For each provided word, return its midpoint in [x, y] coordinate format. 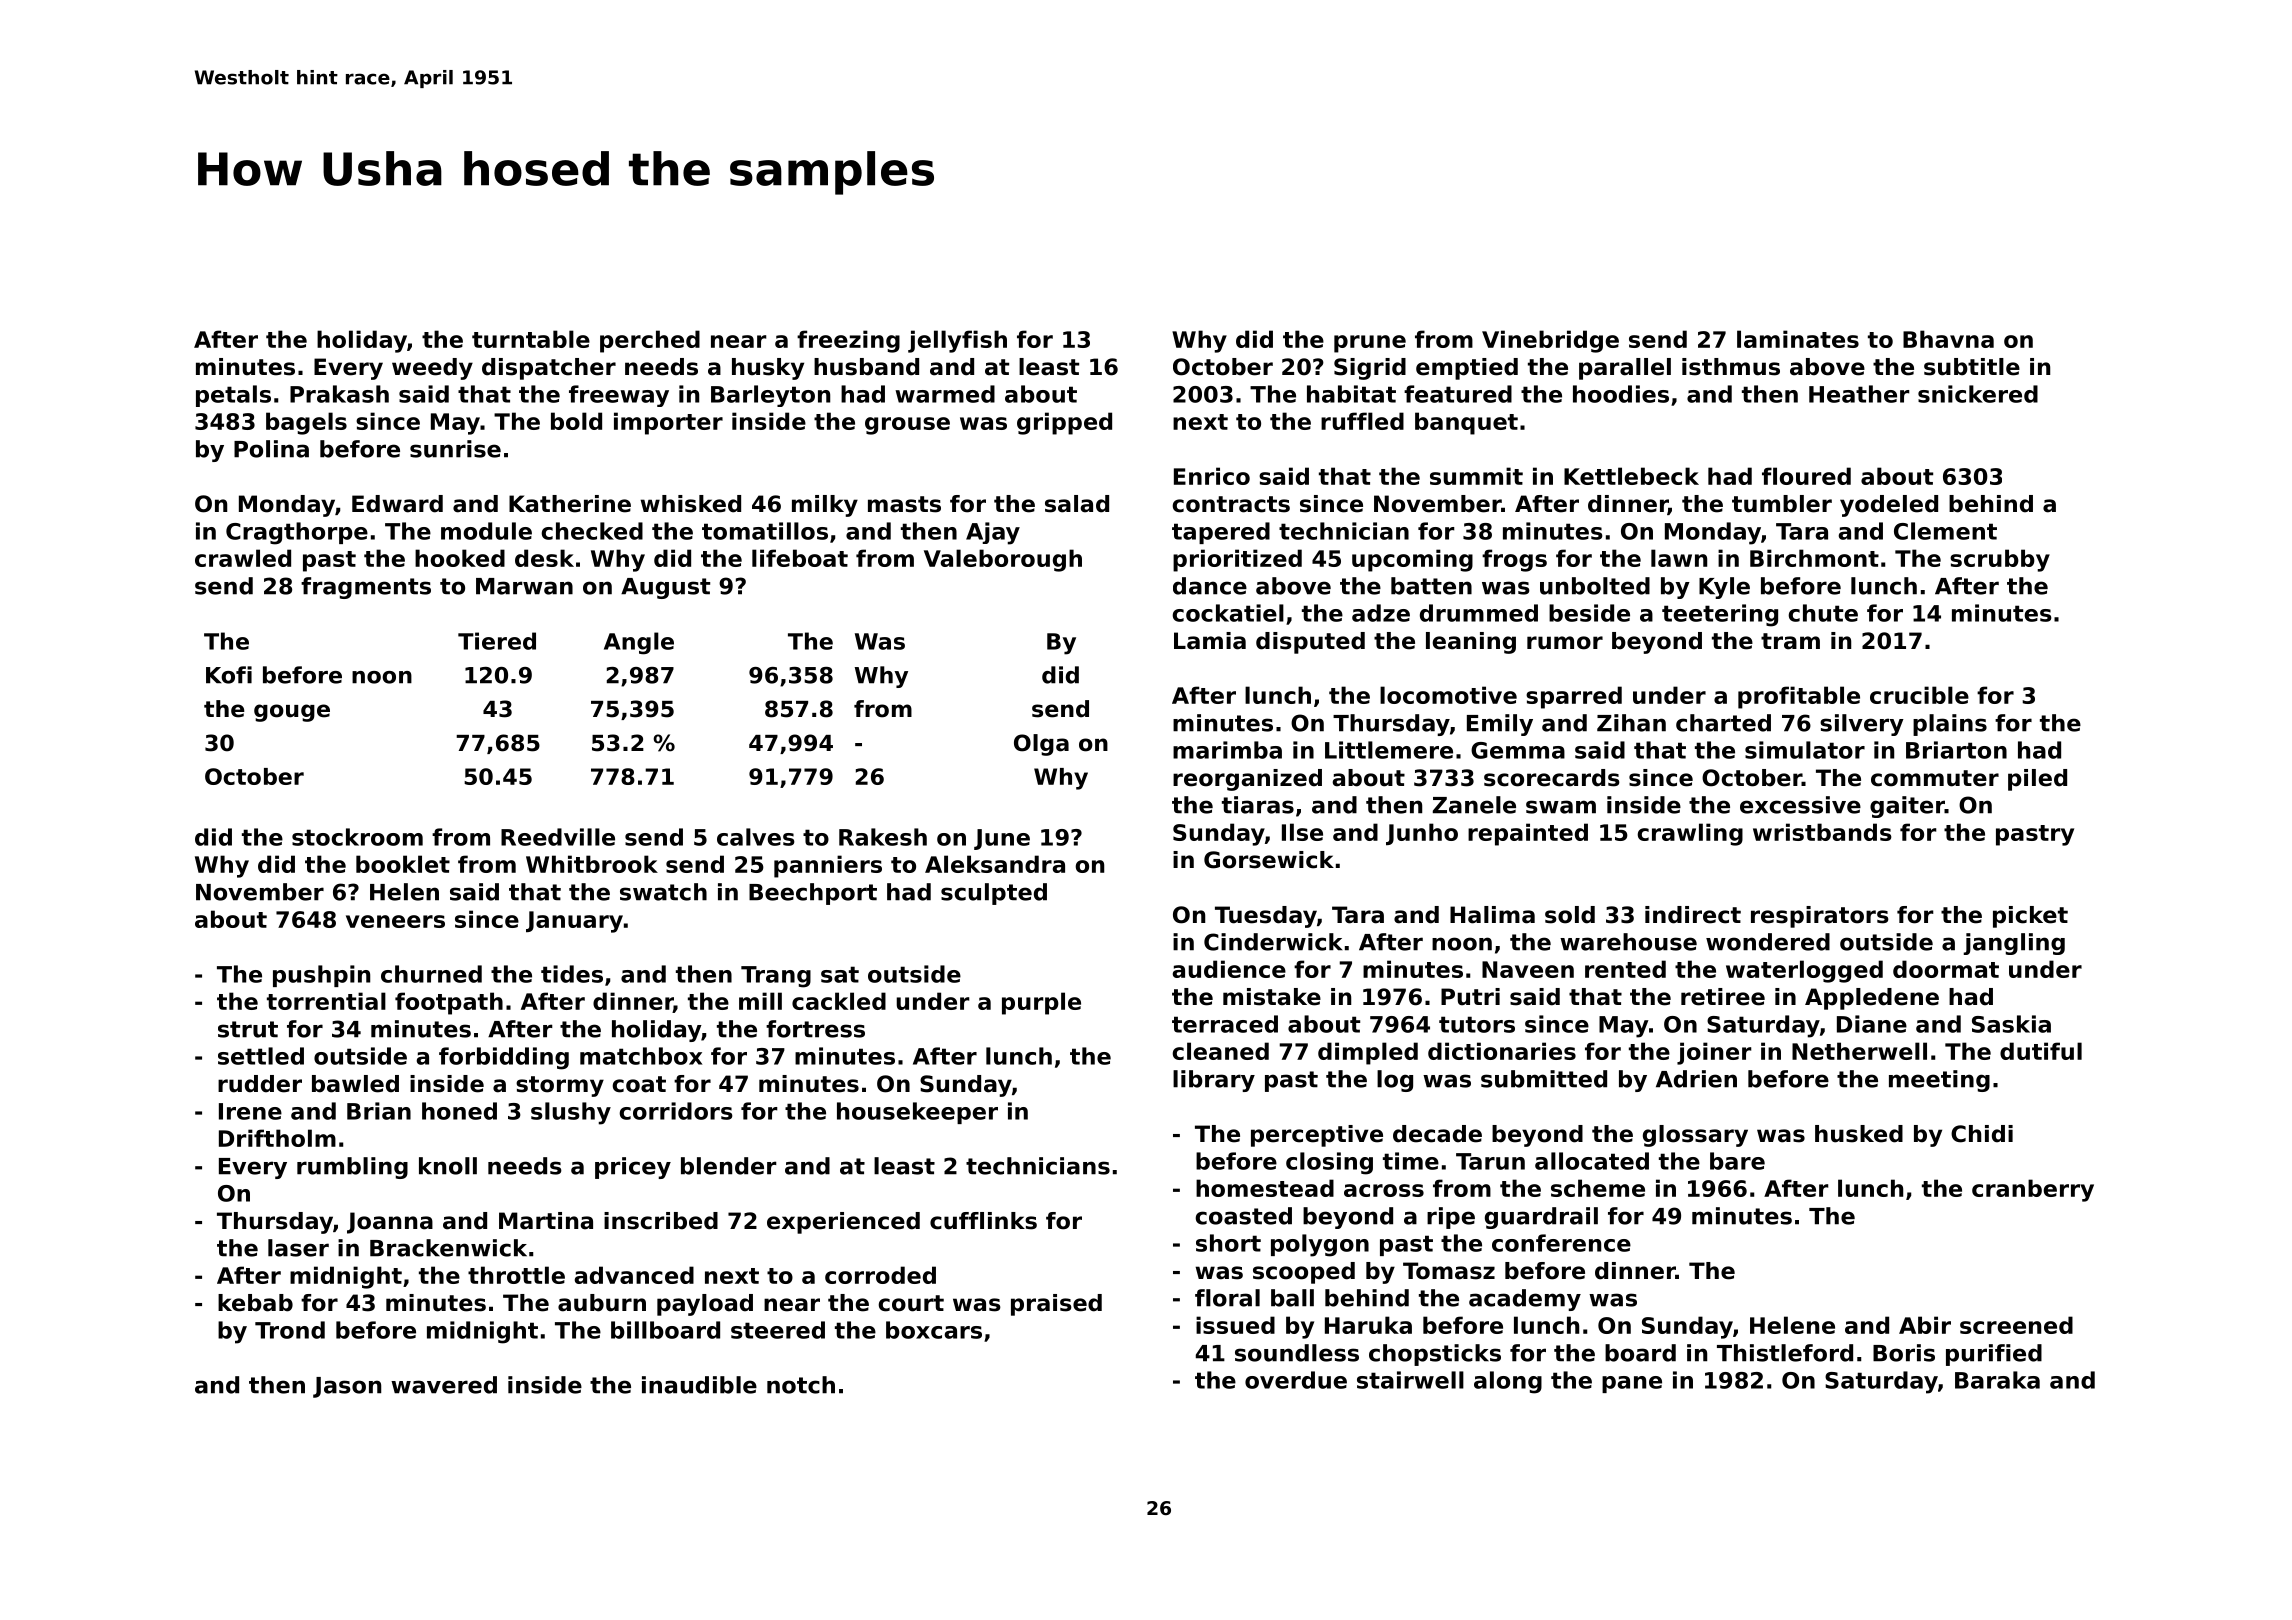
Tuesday [1266, 917]
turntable [531, 339]
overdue [1296, 1380]
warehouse [1628, 942]
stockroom [357, 837]
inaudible [699, 1385]
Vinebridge [1550, 341]
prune [1370, 344]
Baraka [1997, 1380]
